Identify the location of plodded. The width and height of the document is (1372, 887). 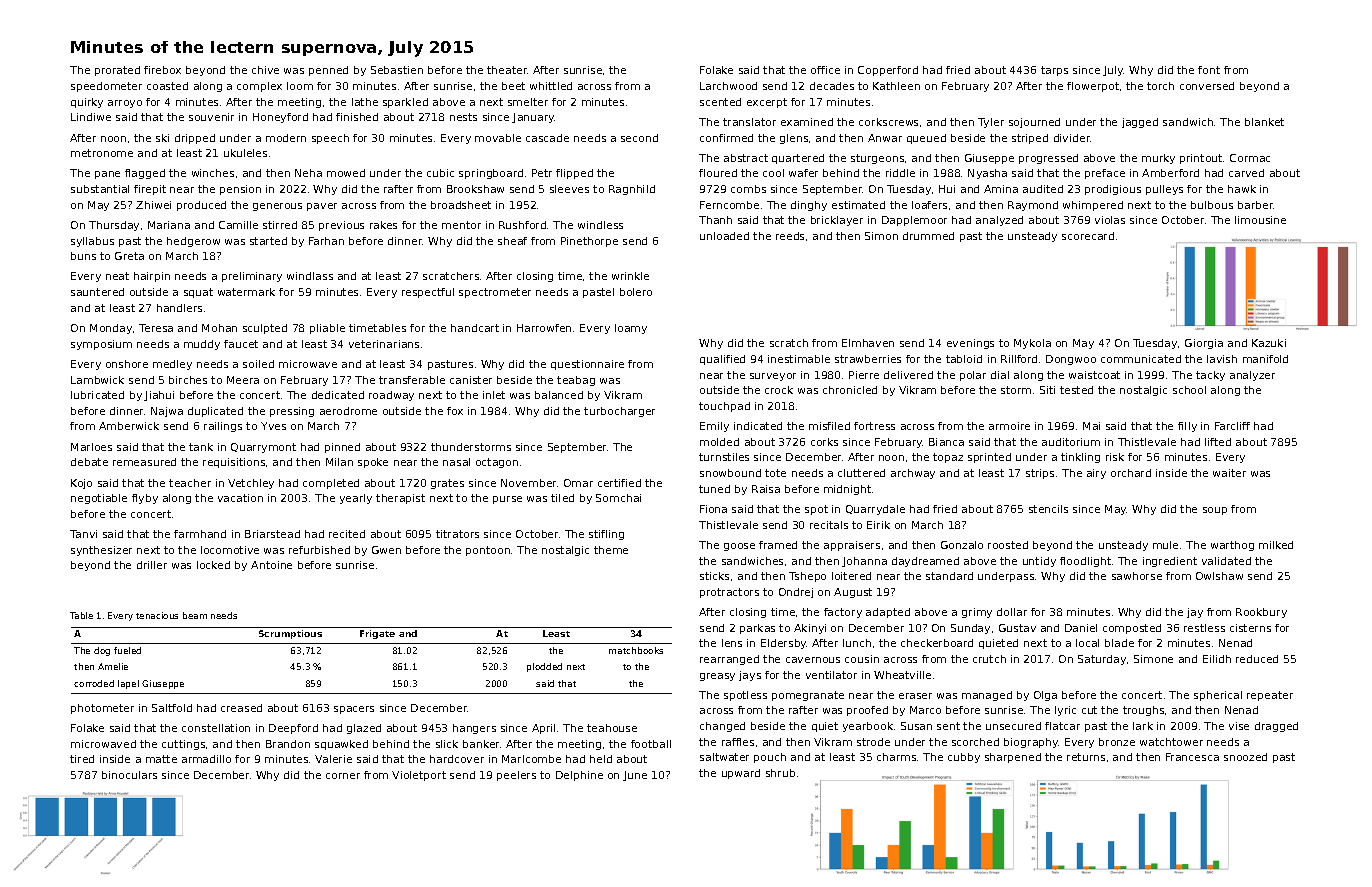
(544, 667).
